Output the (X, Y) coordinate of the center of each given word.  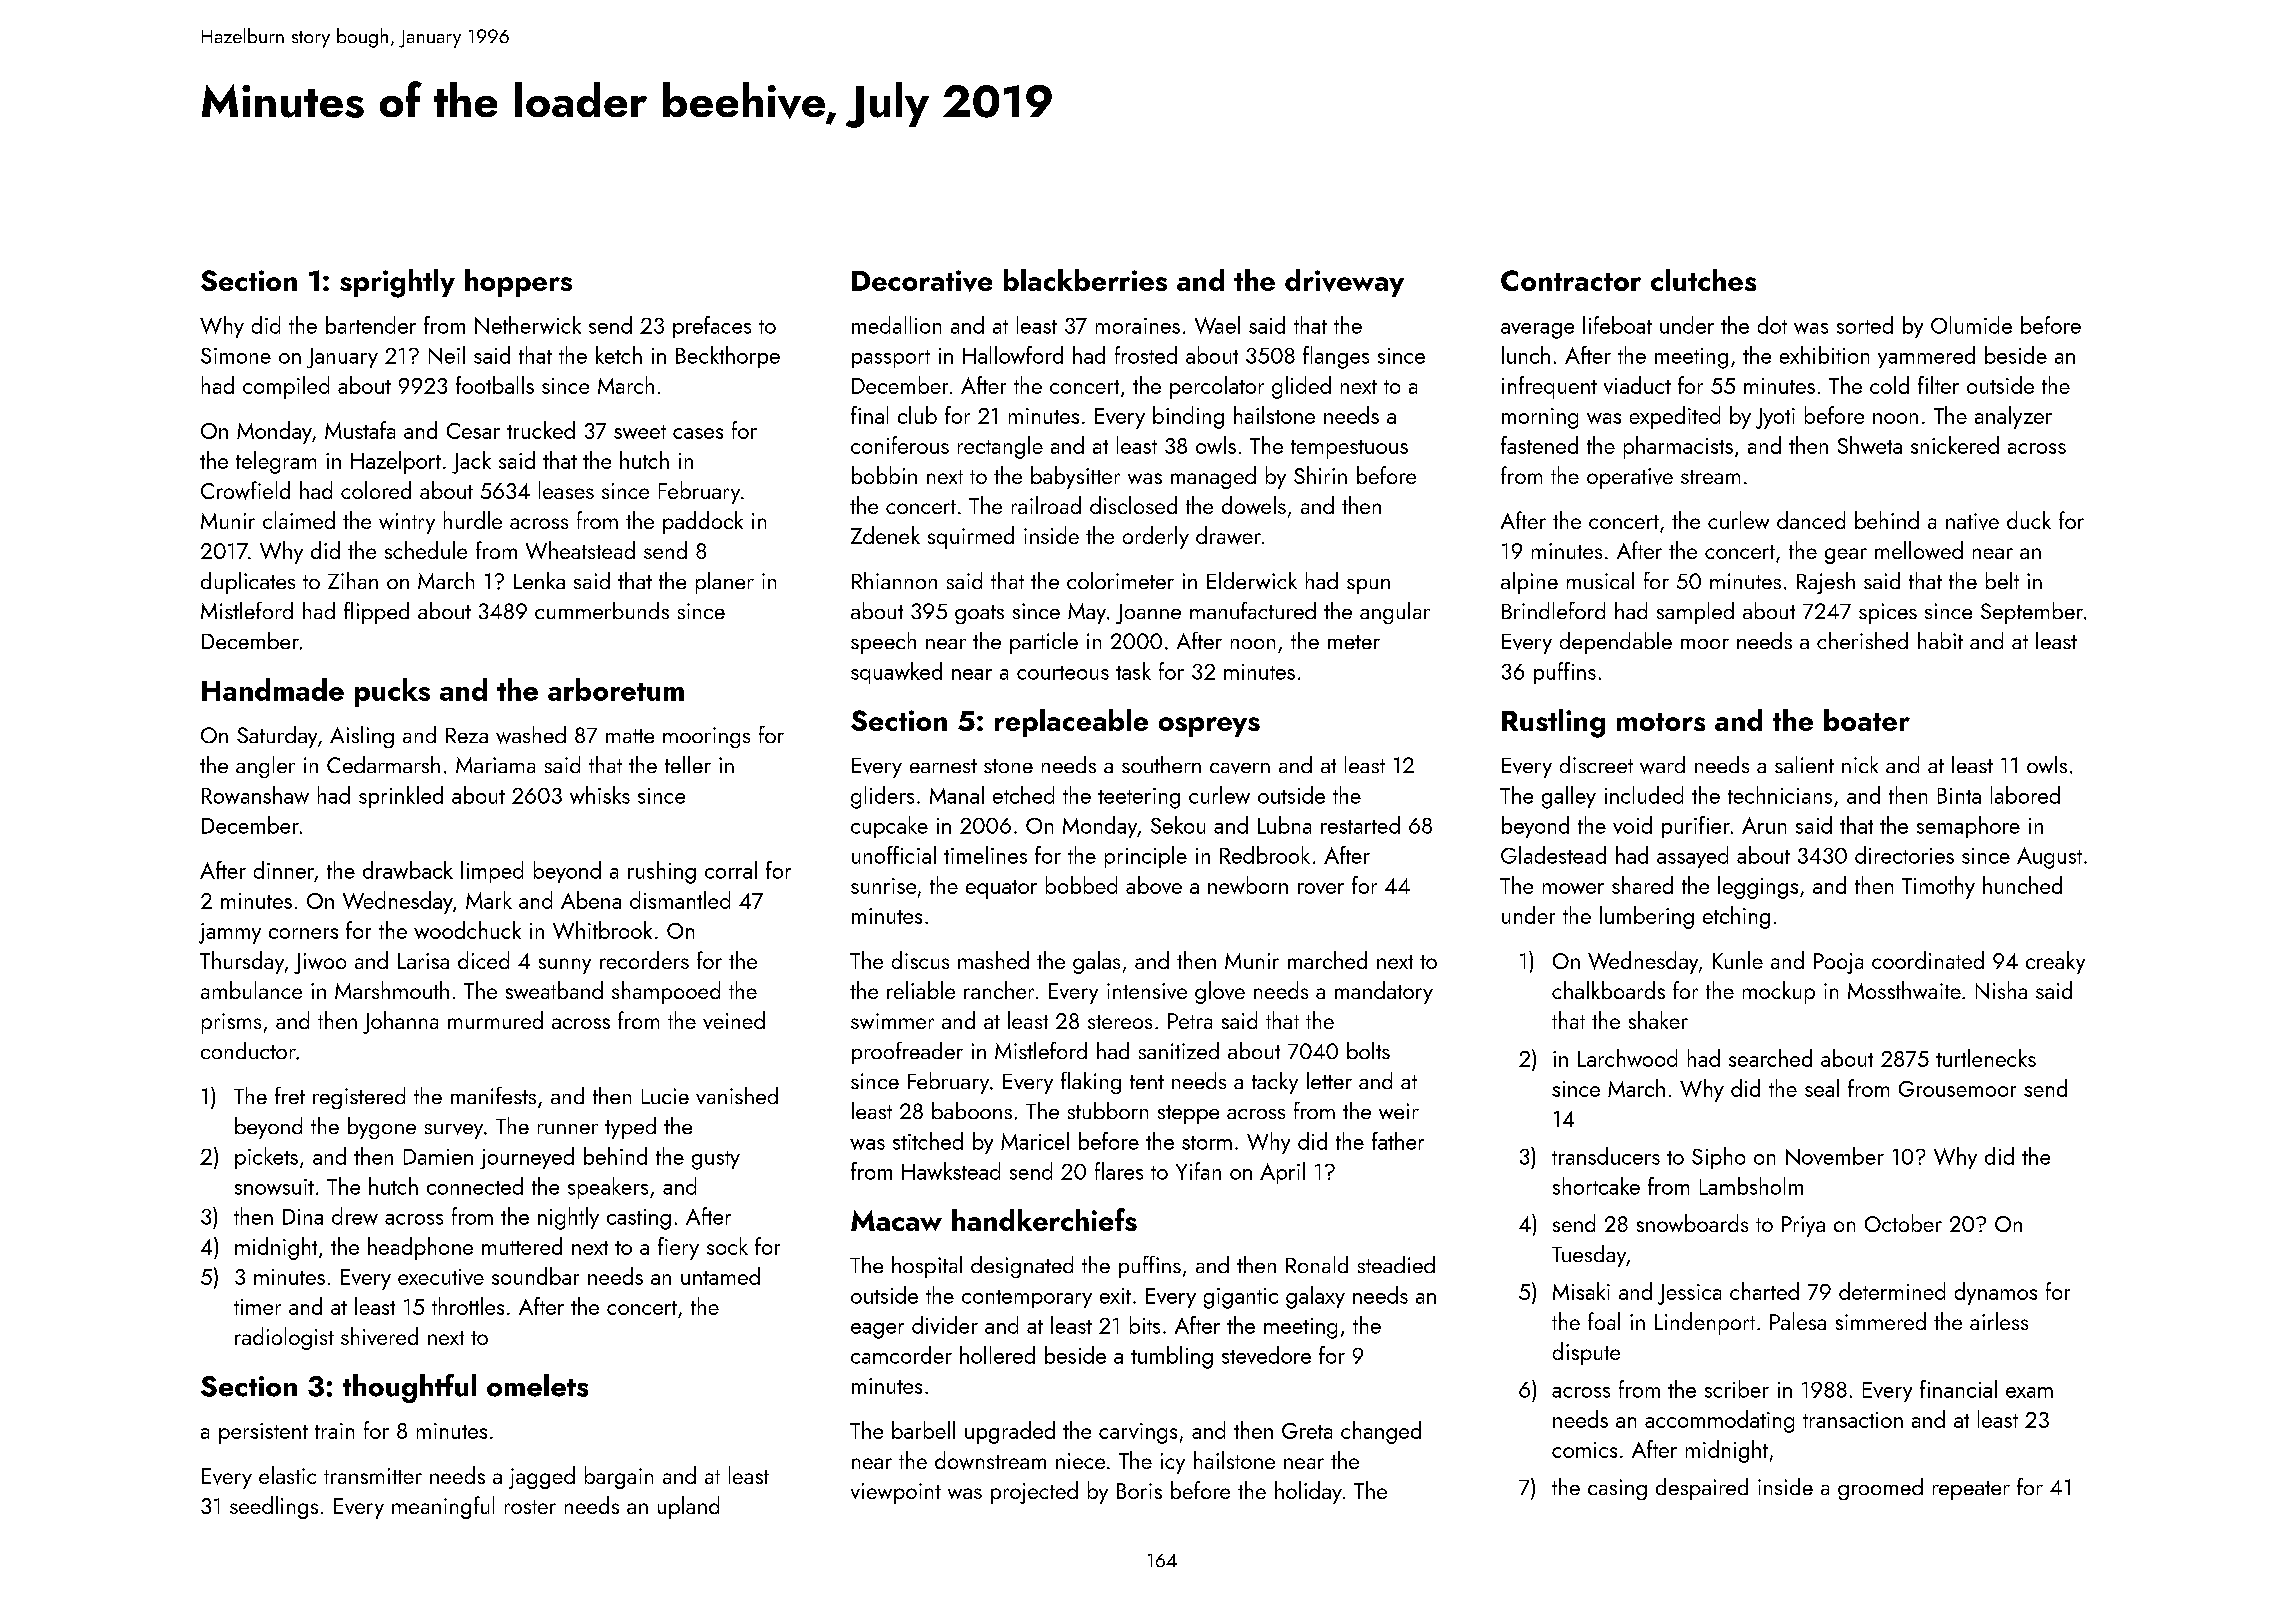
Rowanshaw (255, 795)
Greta (1307, 1431)
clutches (1703, 280)
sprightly (397, 283)
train (334, 1431)
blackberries (1085, 280)
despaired (1702, 1489)
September (2032, 613)
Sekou (1178, 825)
